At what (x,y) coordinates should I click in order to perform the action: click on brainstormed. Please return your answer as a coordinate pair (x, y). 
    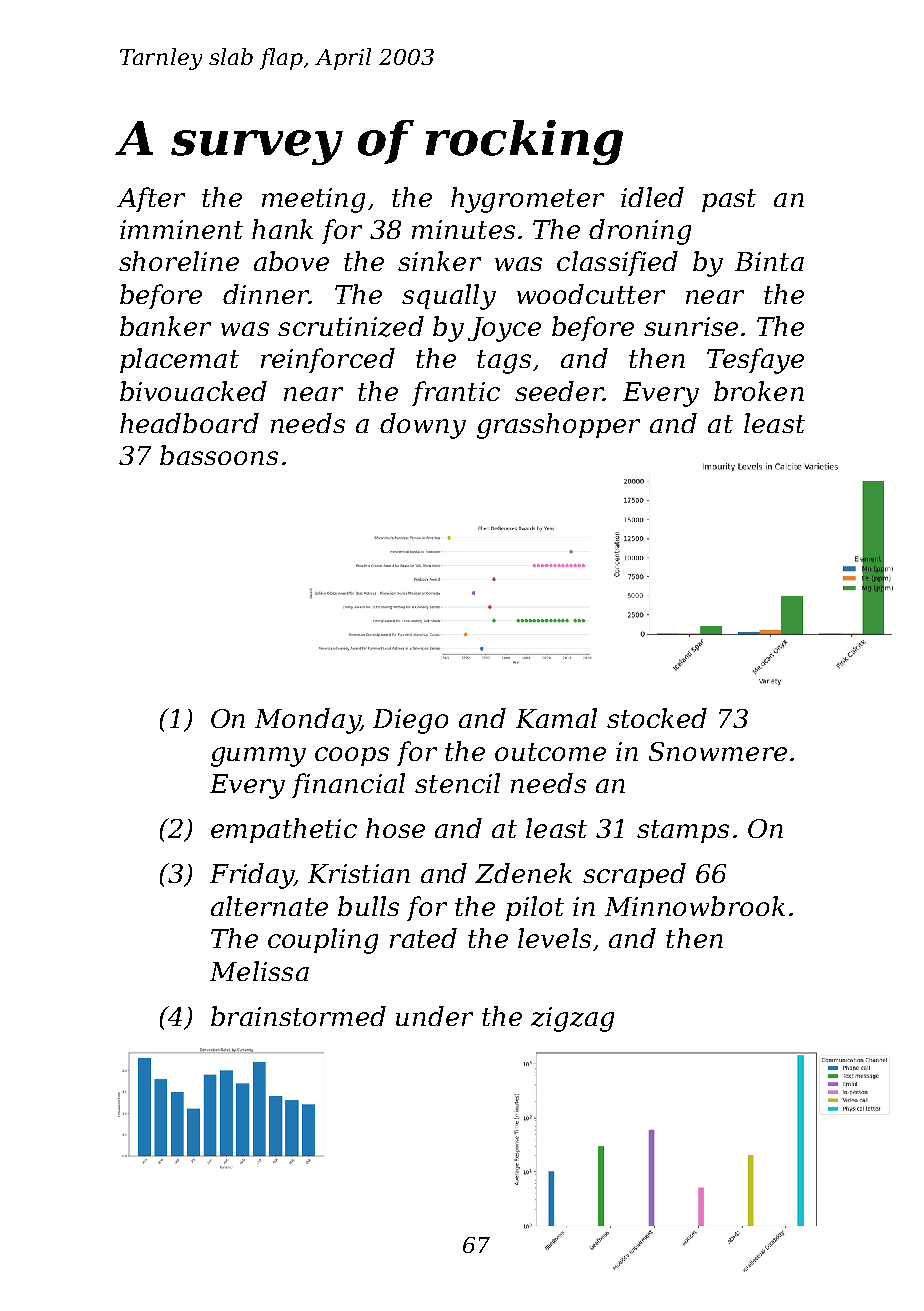
    Looking at the image, I should click on (298, 1016).
